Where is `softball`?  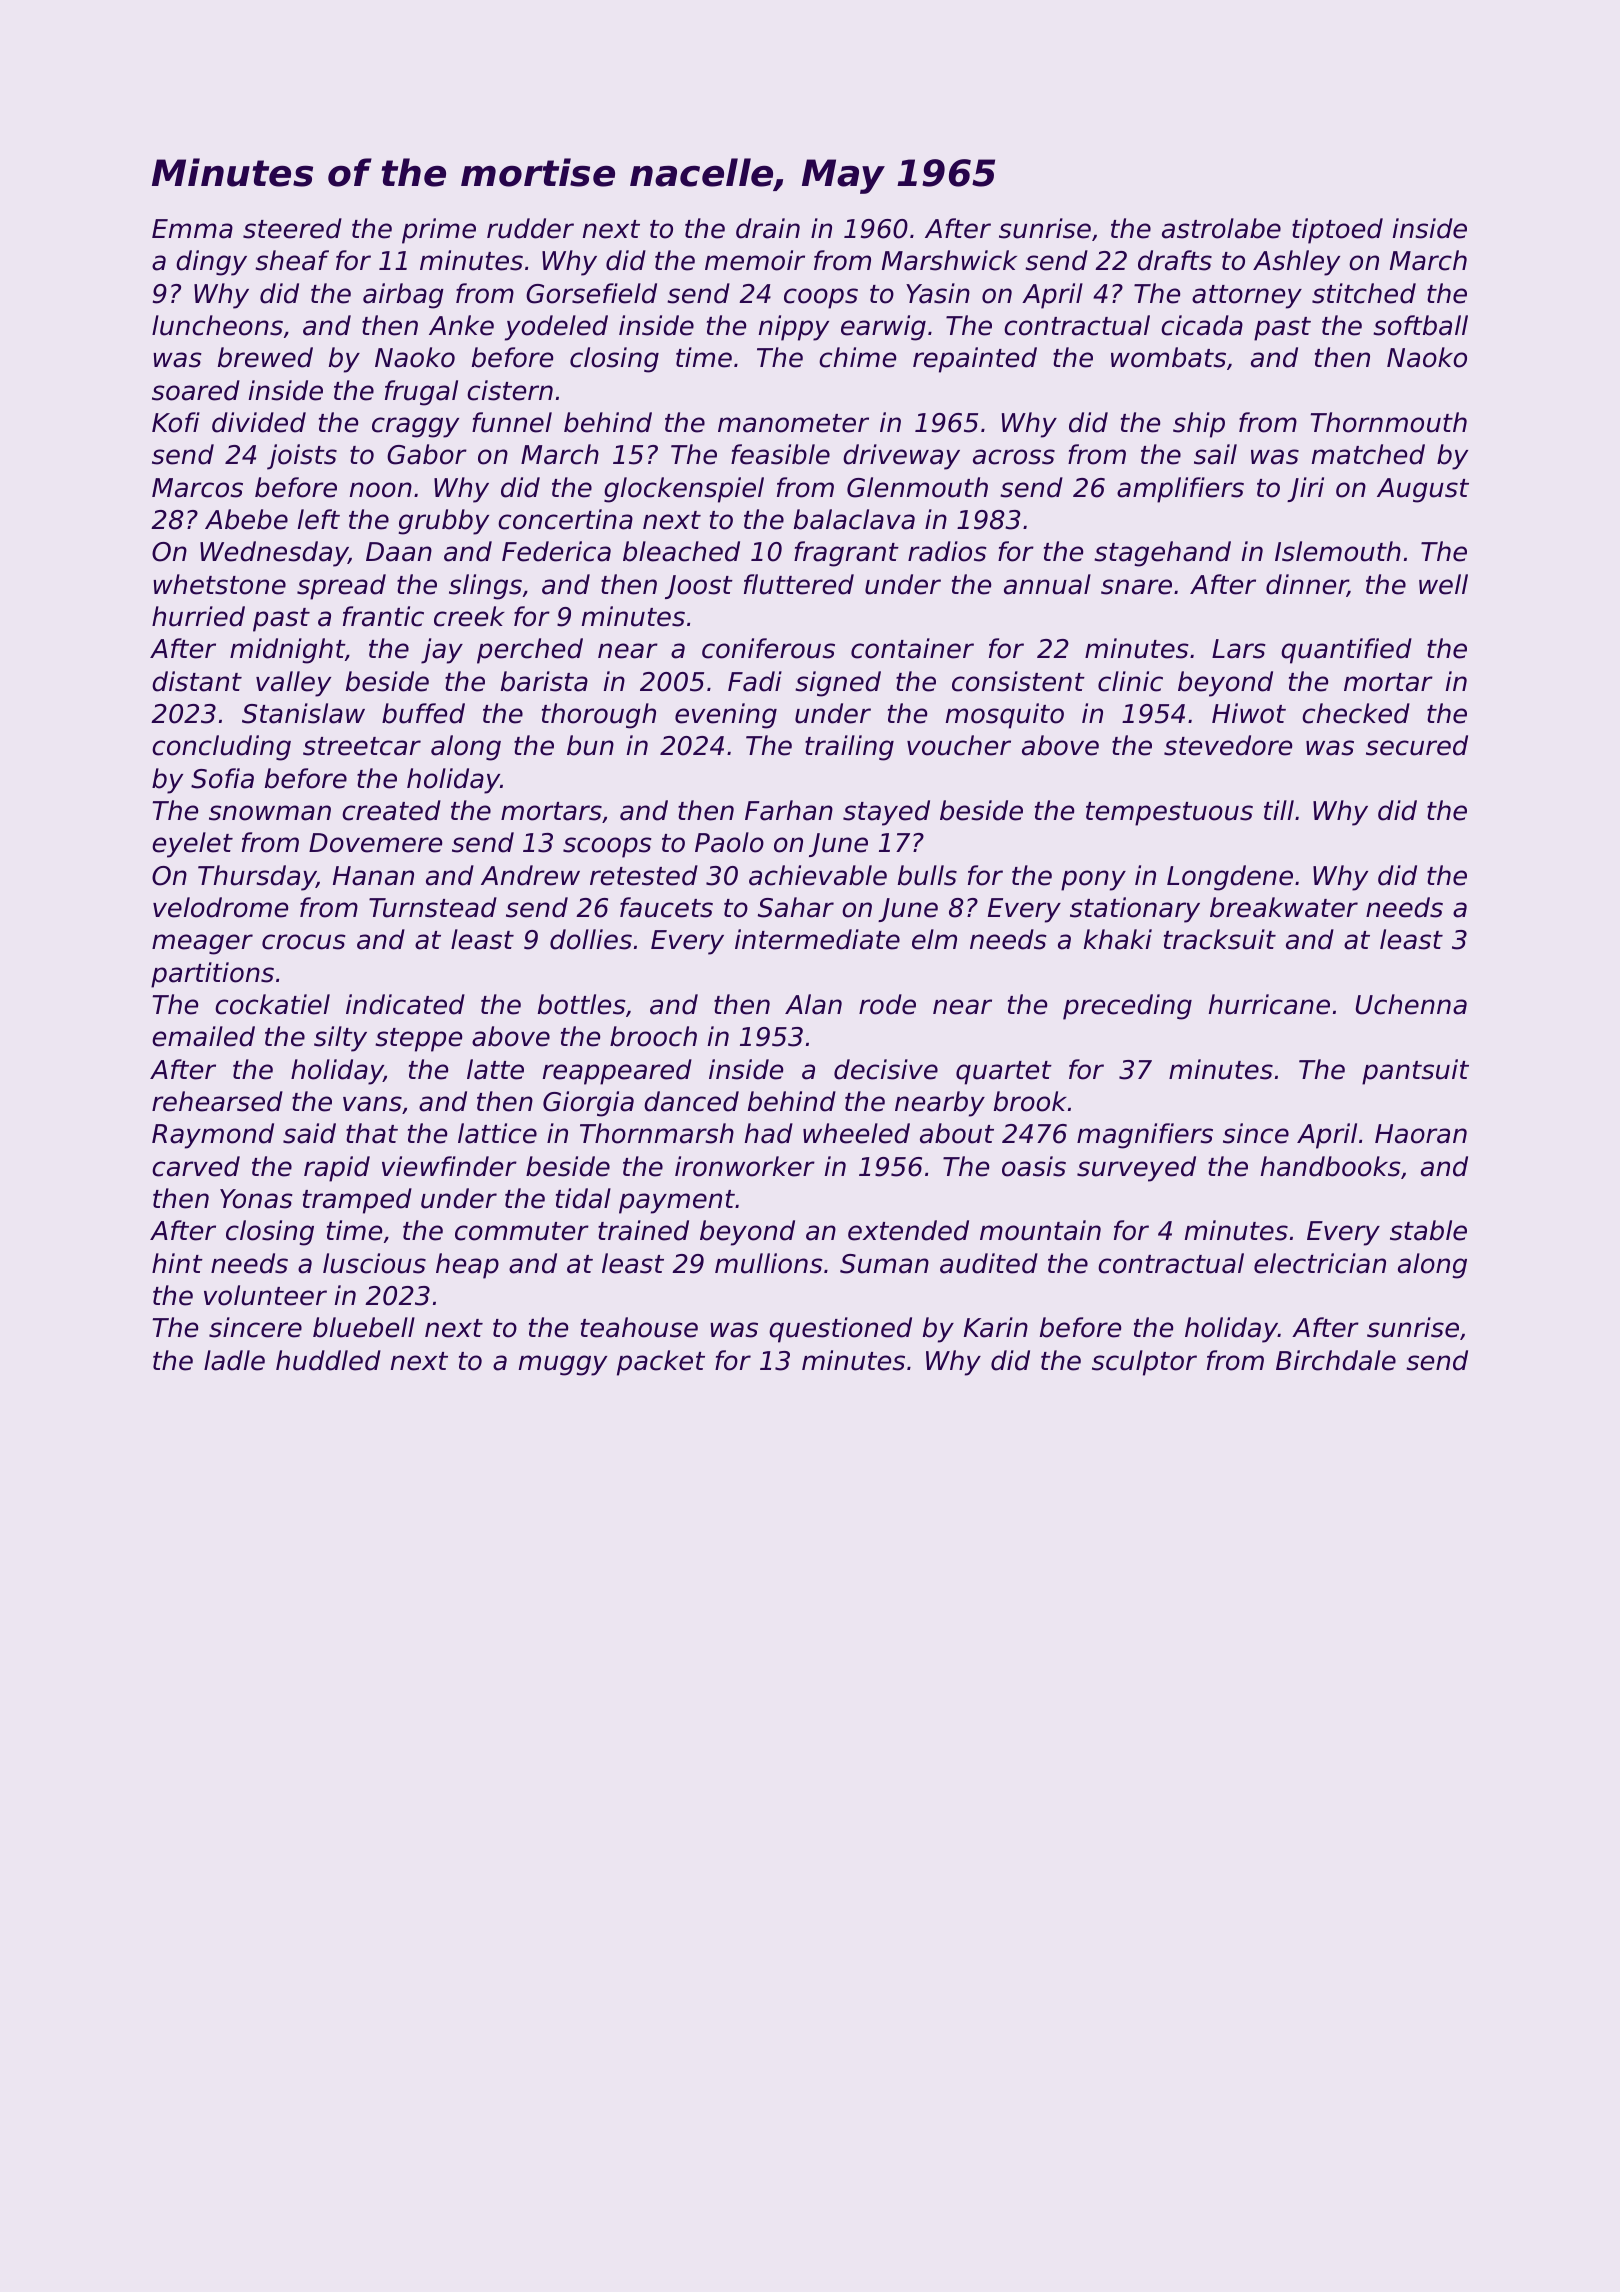 softball is located at coordinates (1420, 325).
